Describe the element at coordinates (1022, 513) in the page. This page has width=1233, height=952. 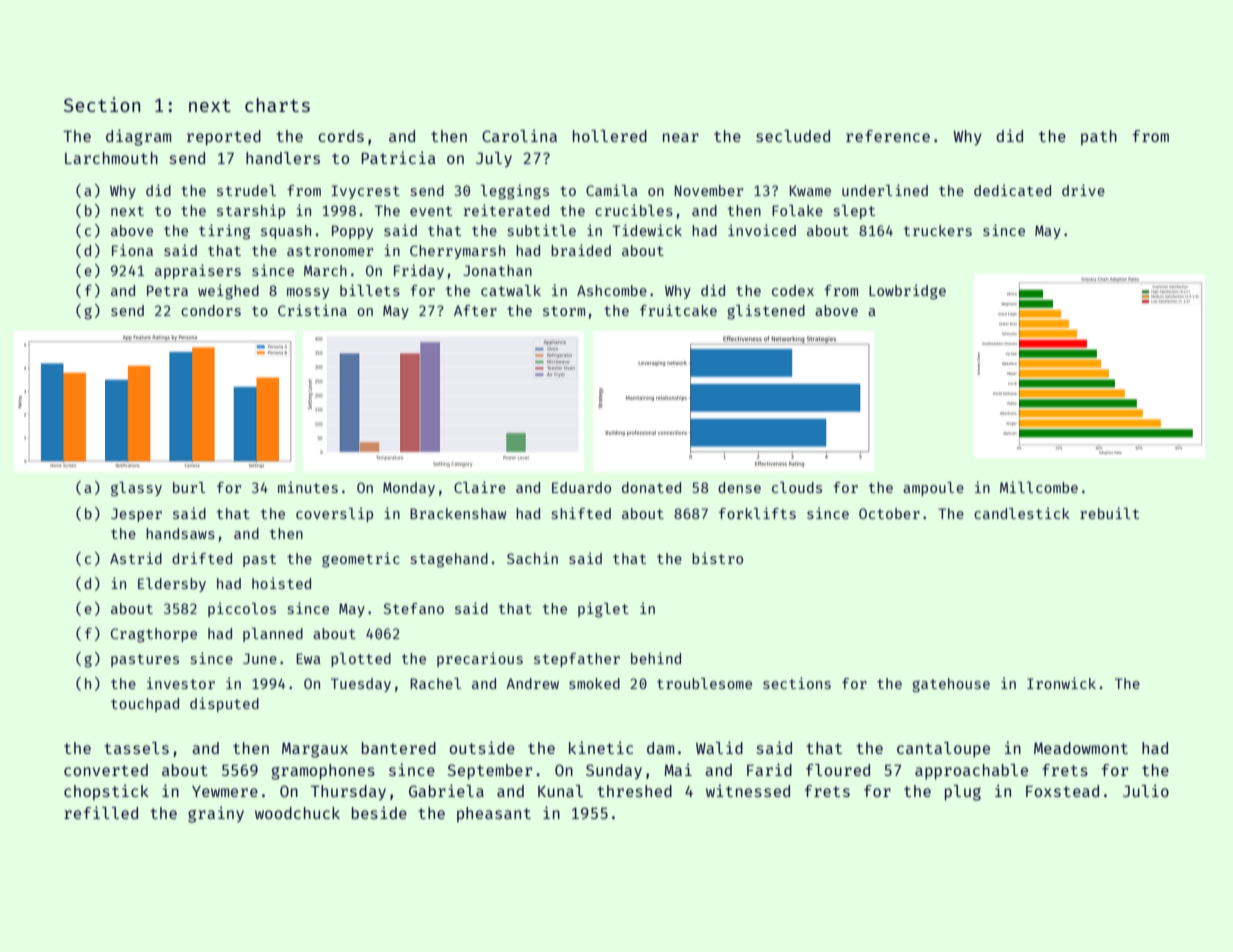
I see `candlestick` at that location.
